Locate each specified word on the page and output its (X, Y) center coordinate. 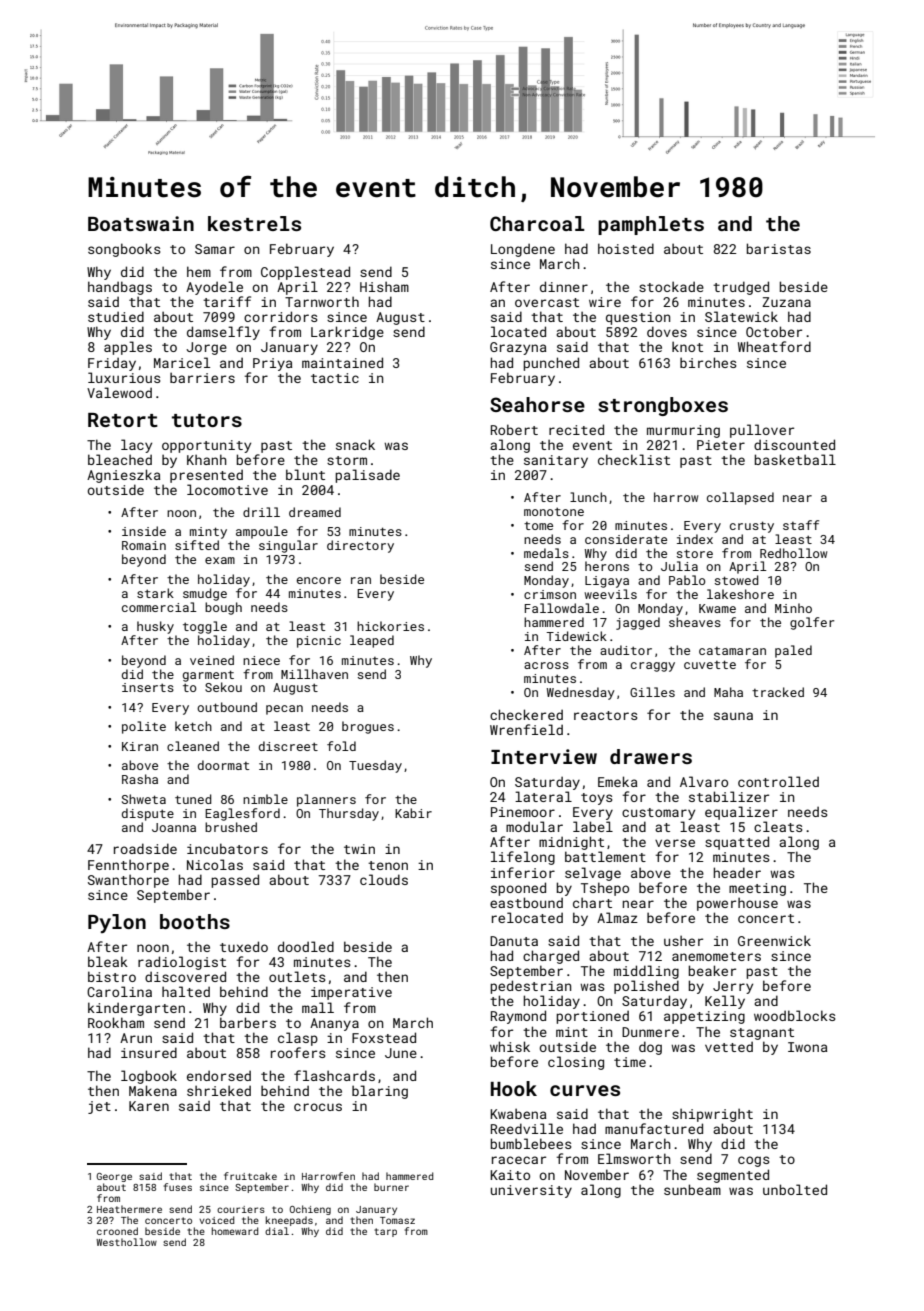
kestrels (254, 223)
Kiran (140, 746)
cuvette (710, 664)
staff (801, 525)
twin (359, 849)
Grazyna (518, 348)
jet (99, 1107)
